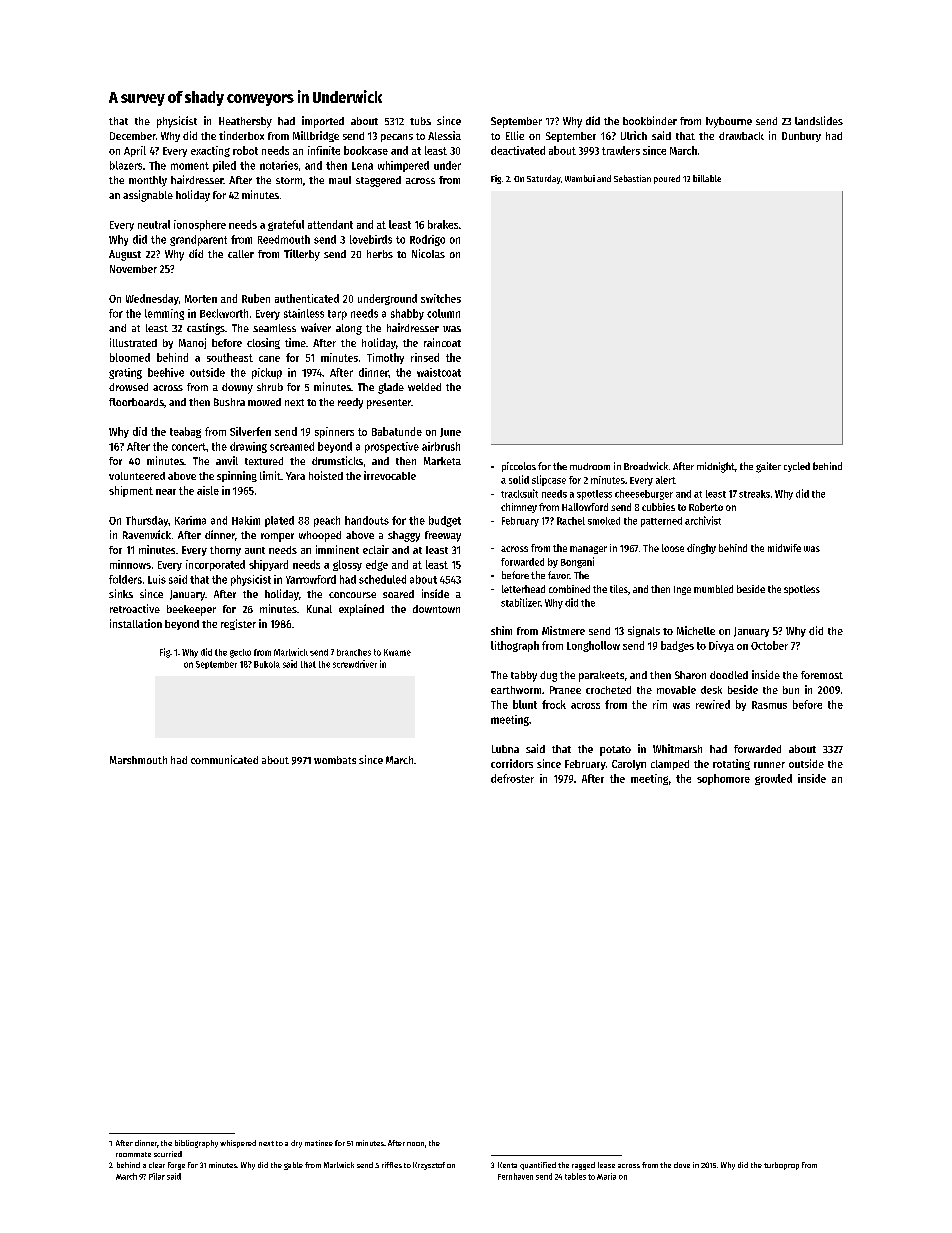 The height and width of the page is (1233, 952). What do you see at coordinates (296, 1144) in the page?
I see `dry` at bounding box center [296, 1144].
